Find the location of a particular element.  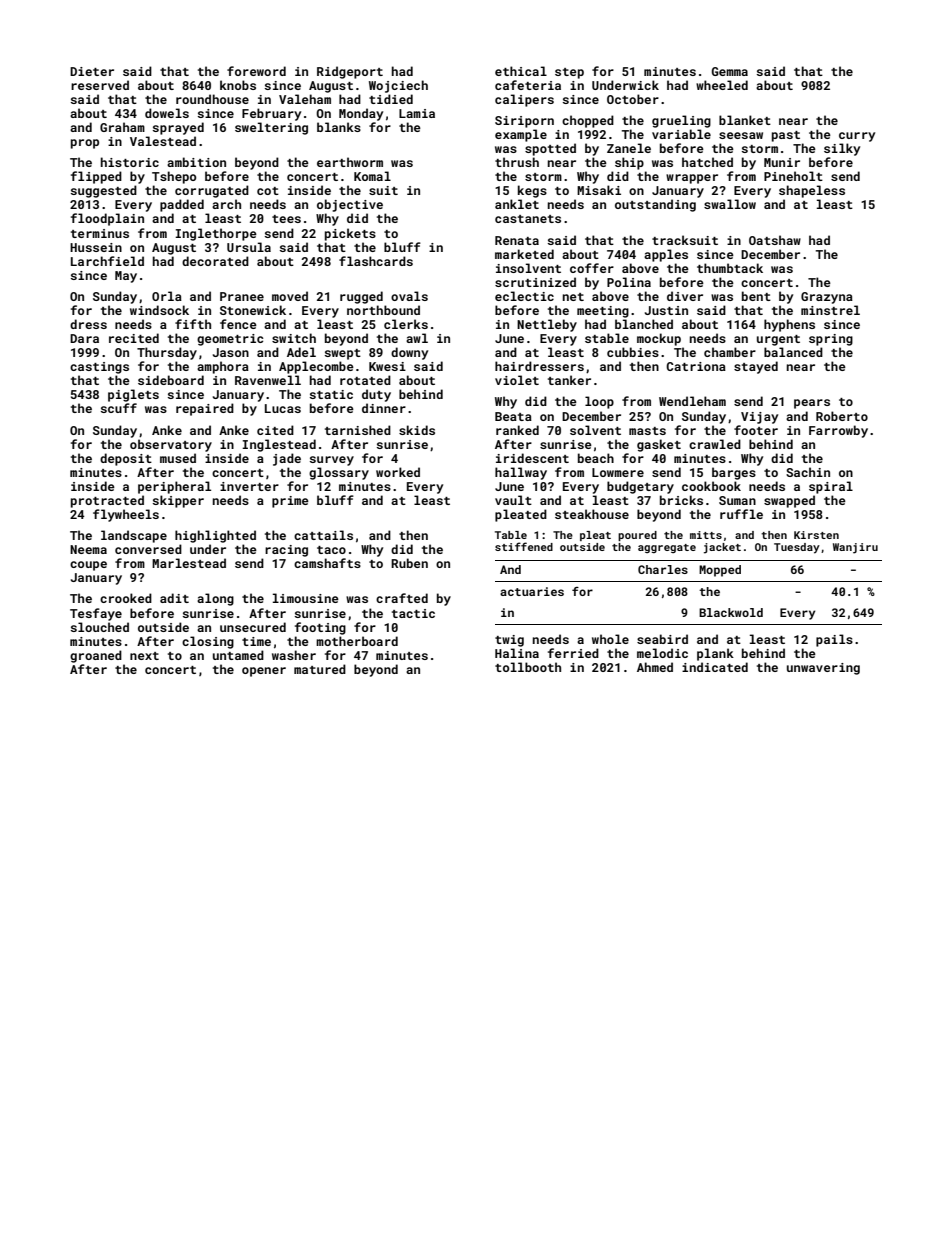

Graham is located at coordinates (122, 127).
